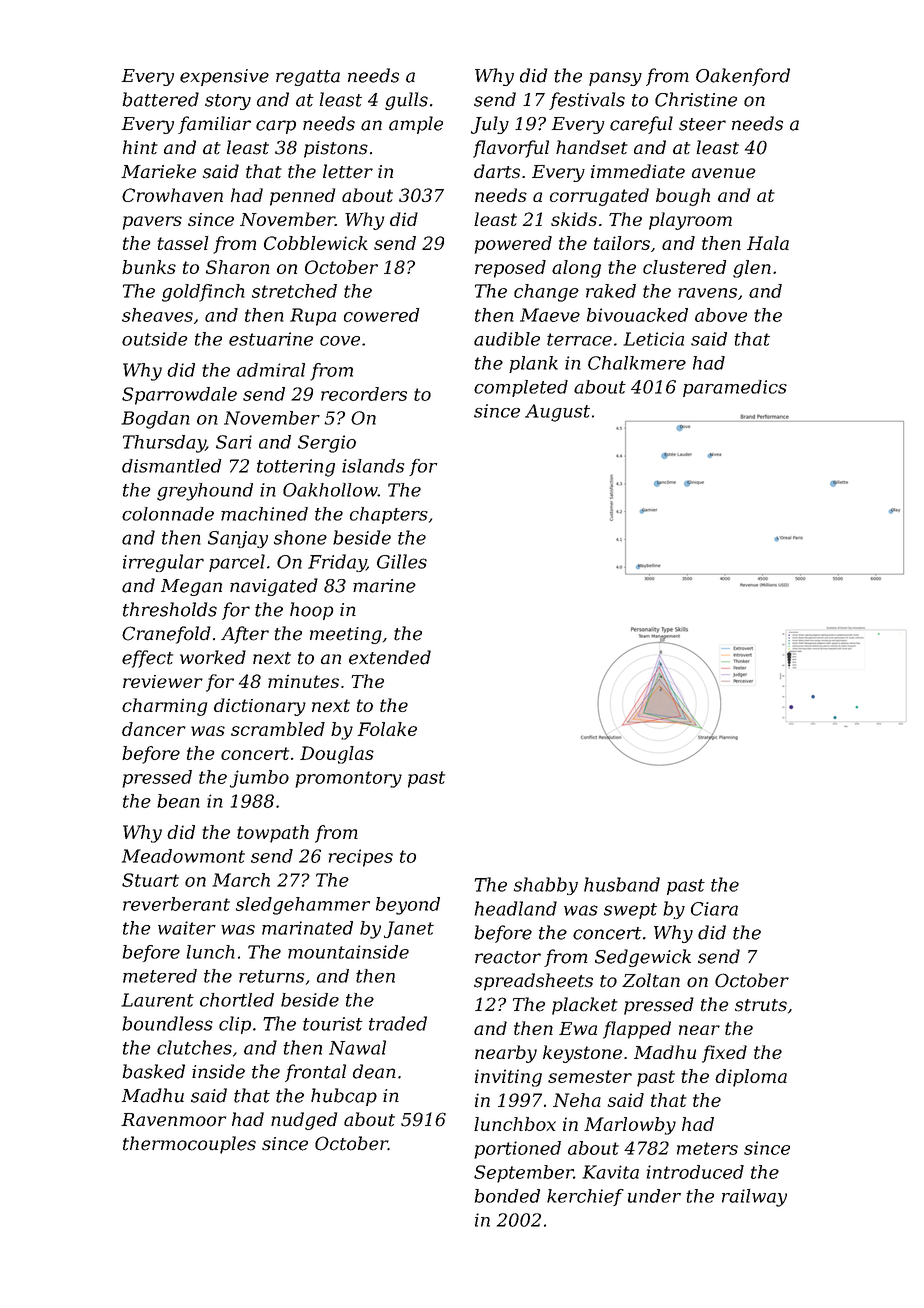  Describe the element at coordinates (387, 729) in the screenshot. I see `Folake` at that location.
